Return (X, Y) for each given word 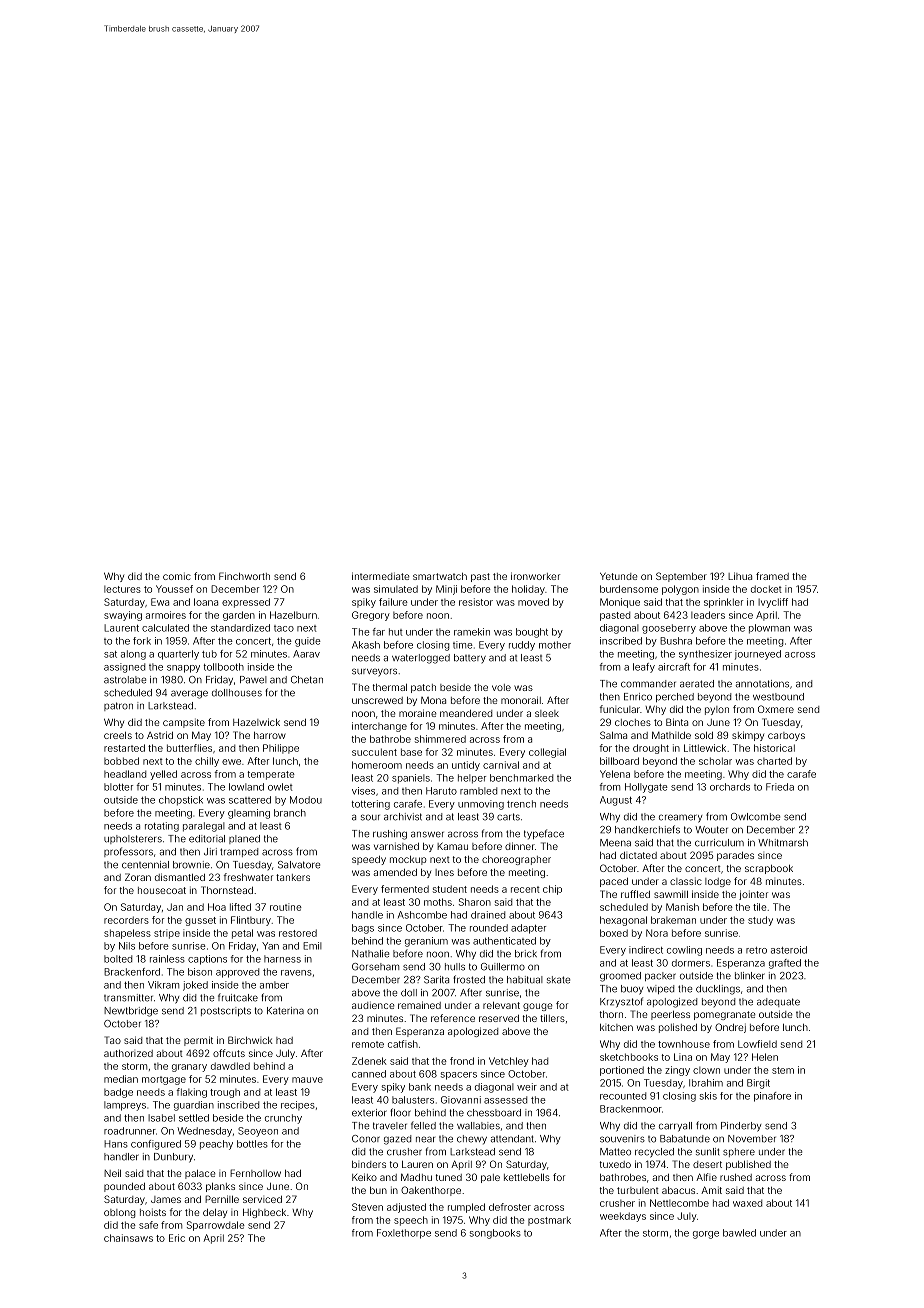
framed (772, 576)
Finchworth (244, 576)
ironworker (535, 576)
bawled (739, 1233)
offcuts (229, 1053)
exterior (369, 1113)
